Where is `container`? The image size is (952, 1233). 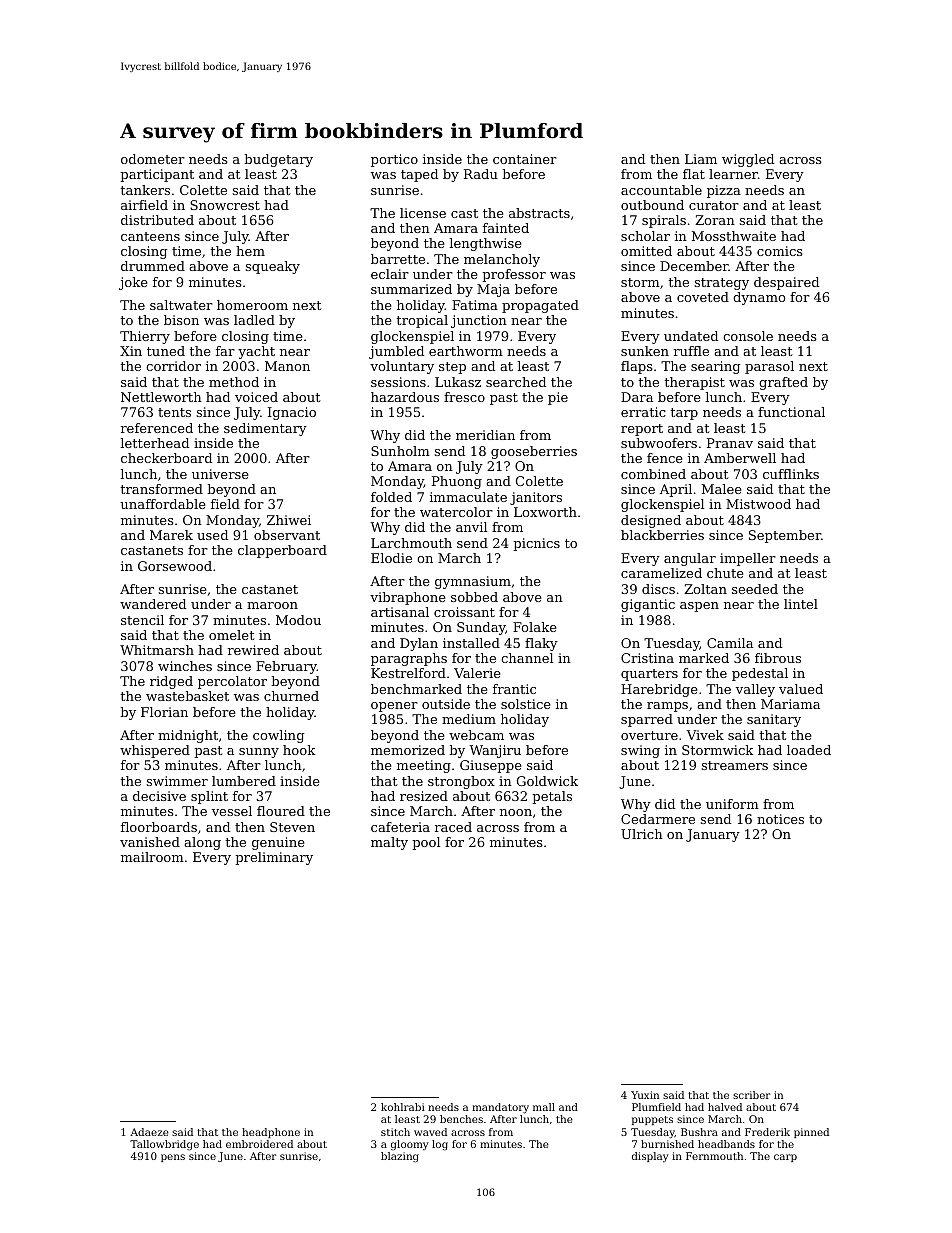
container is located at coordinates (525, 159).
